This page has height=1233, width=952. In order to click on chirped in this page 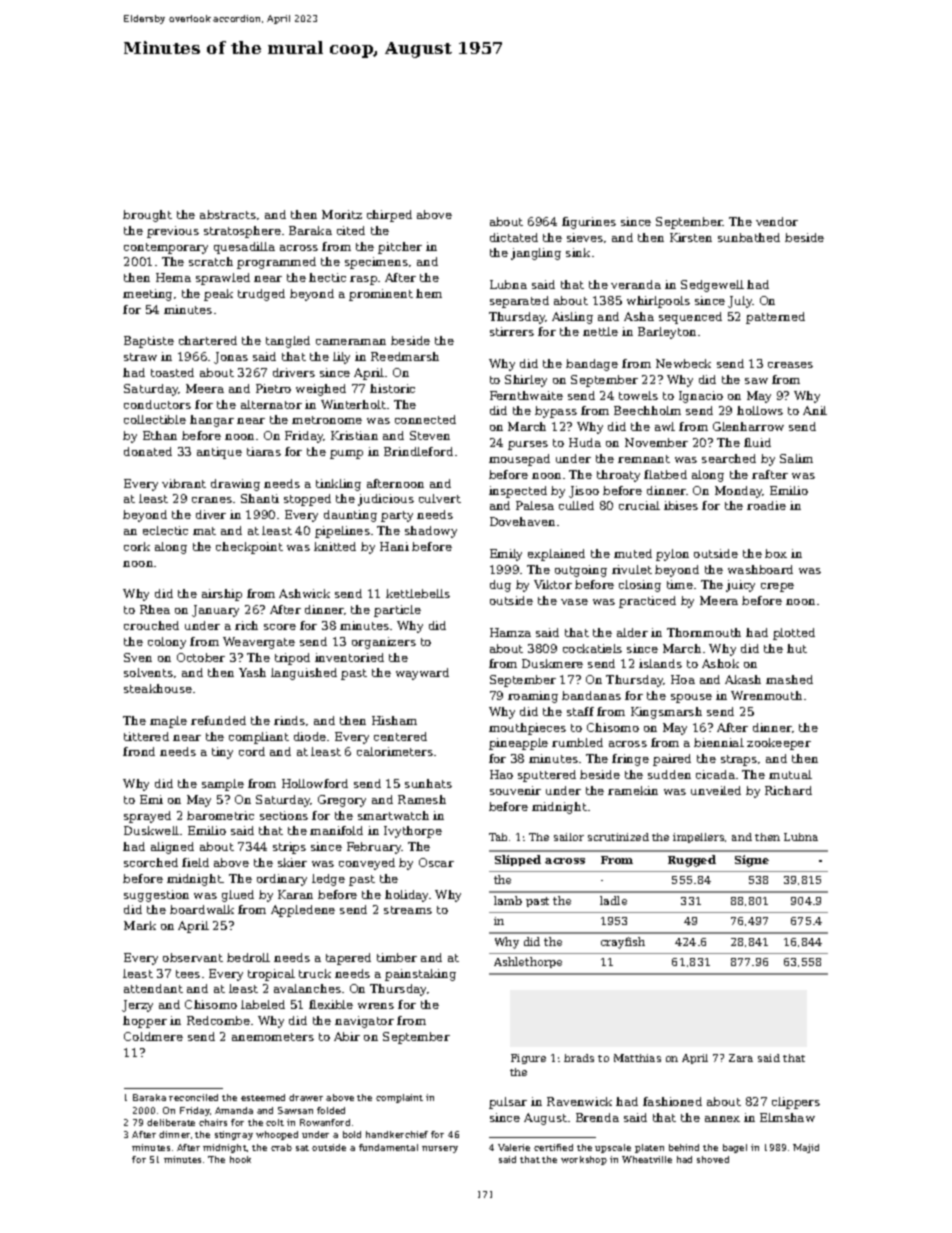, I will do `click(389, 216)`.
